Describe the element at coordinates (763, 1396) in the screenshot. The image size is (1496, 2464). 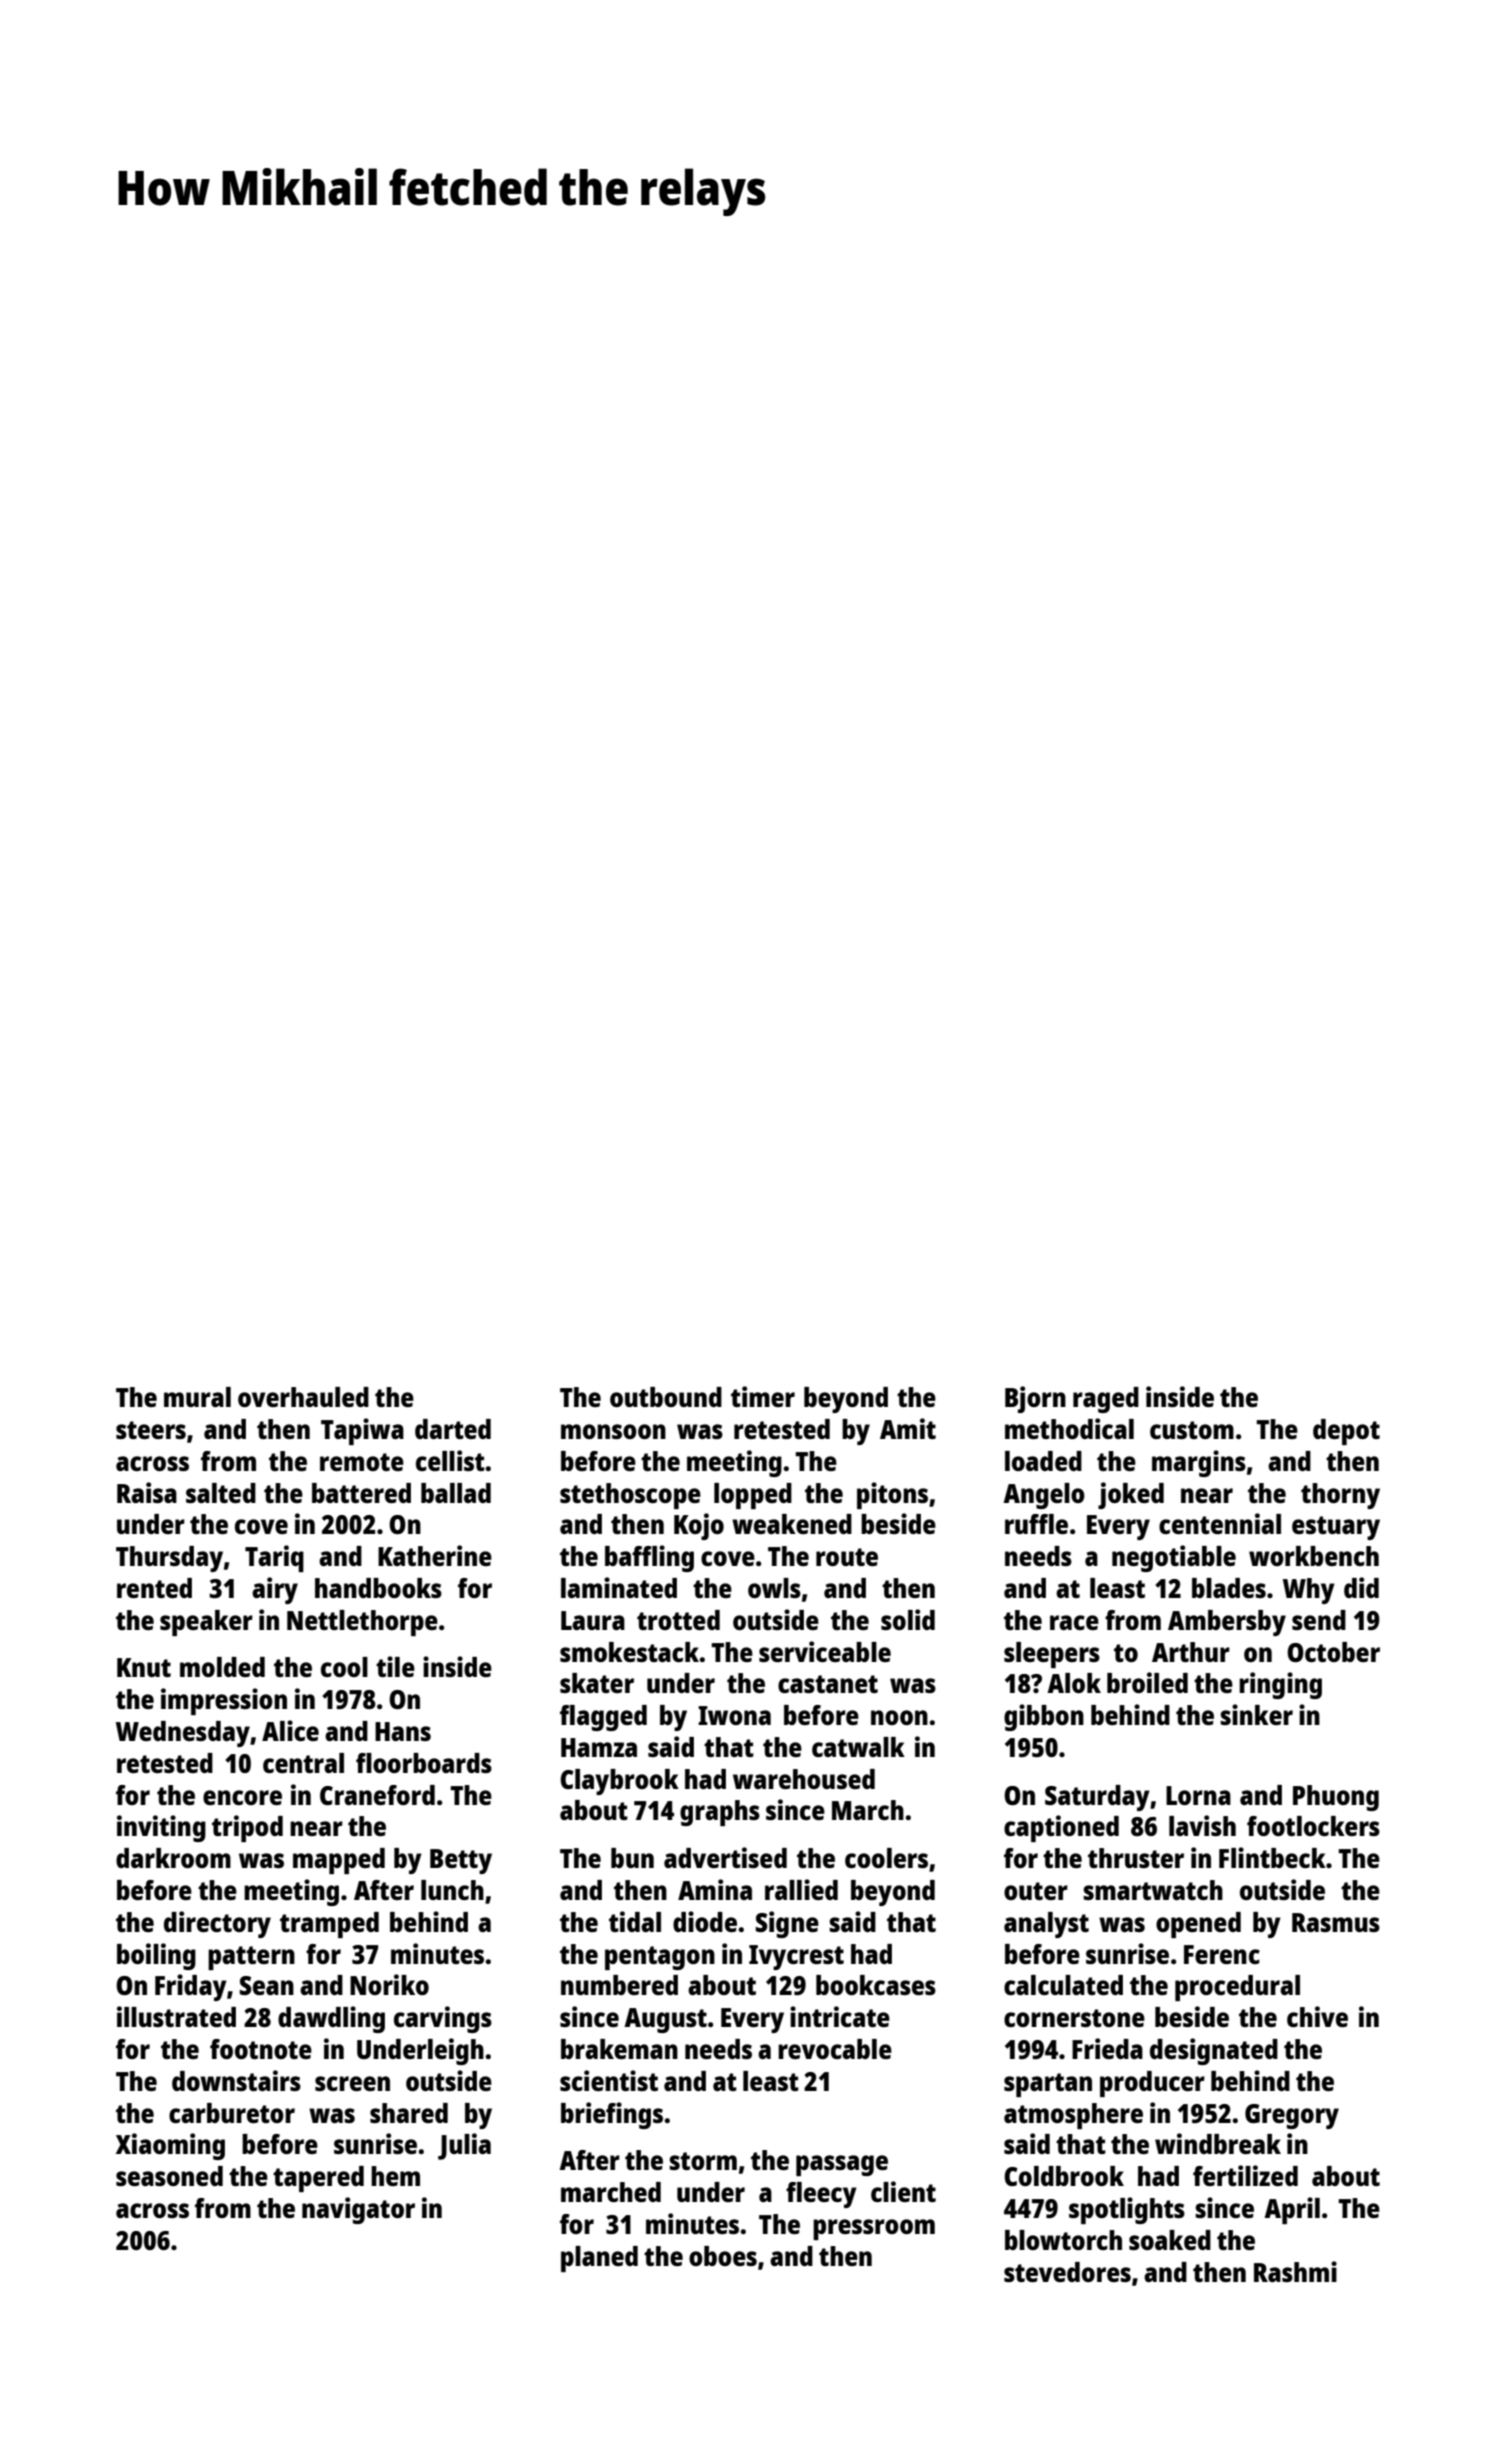
I see `timer` at that location.
